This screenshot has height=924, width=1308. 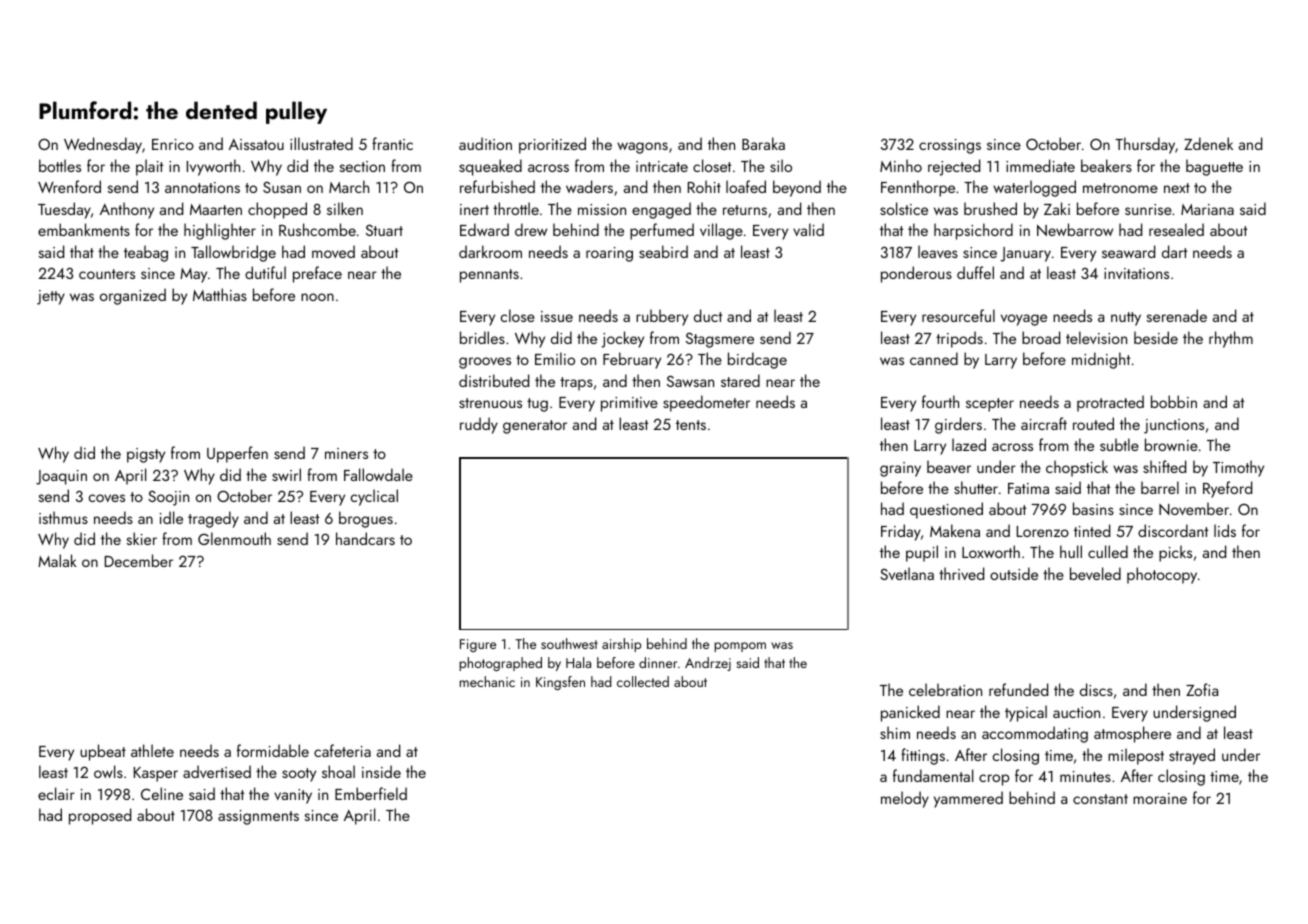 I want to click on Malak, so click(x=57, y=560).
